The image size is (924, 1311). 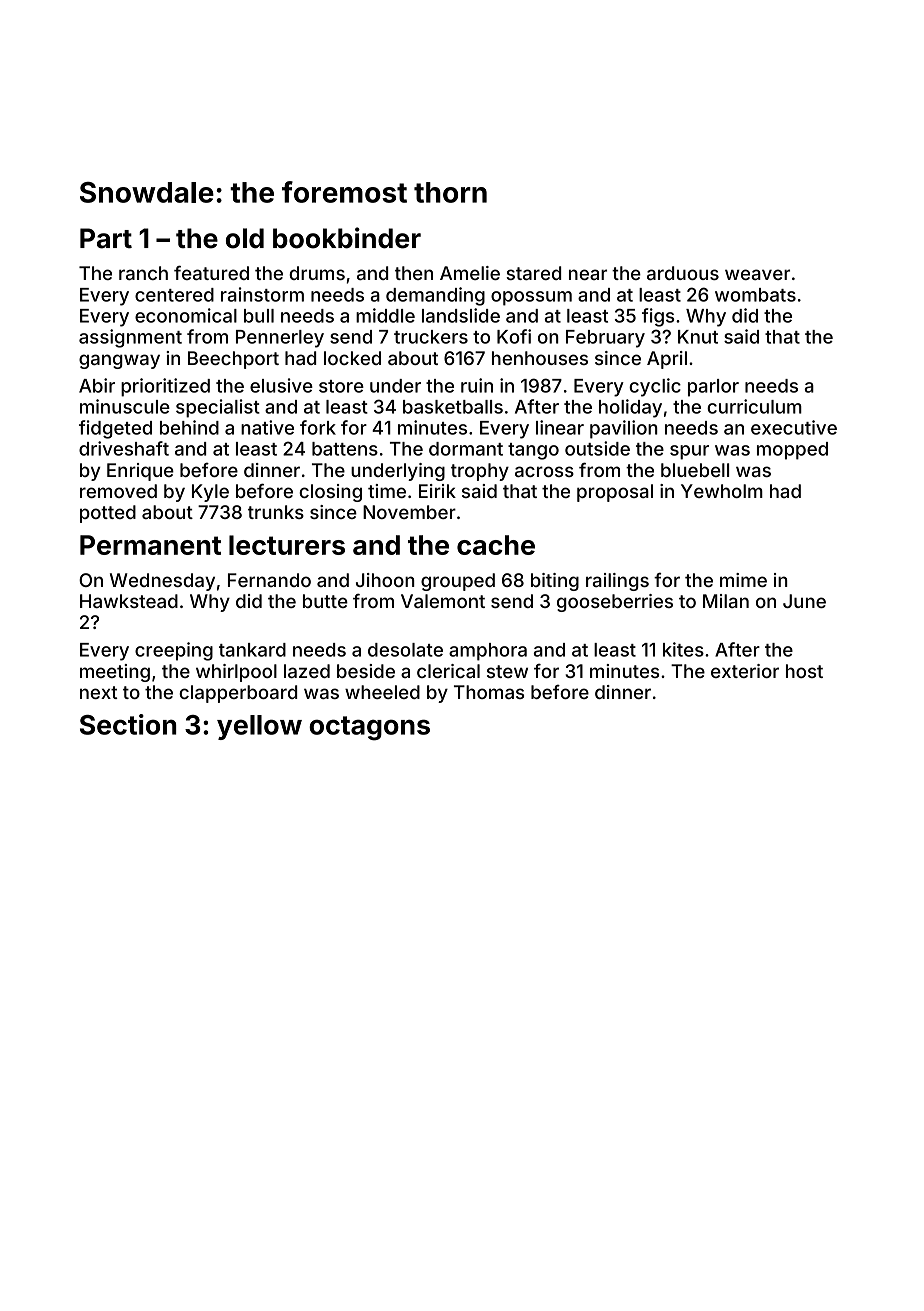 What do you see at coordinates (259, 727) in the screenshot?
I see `yellow` at bounding box center [259, 727].
